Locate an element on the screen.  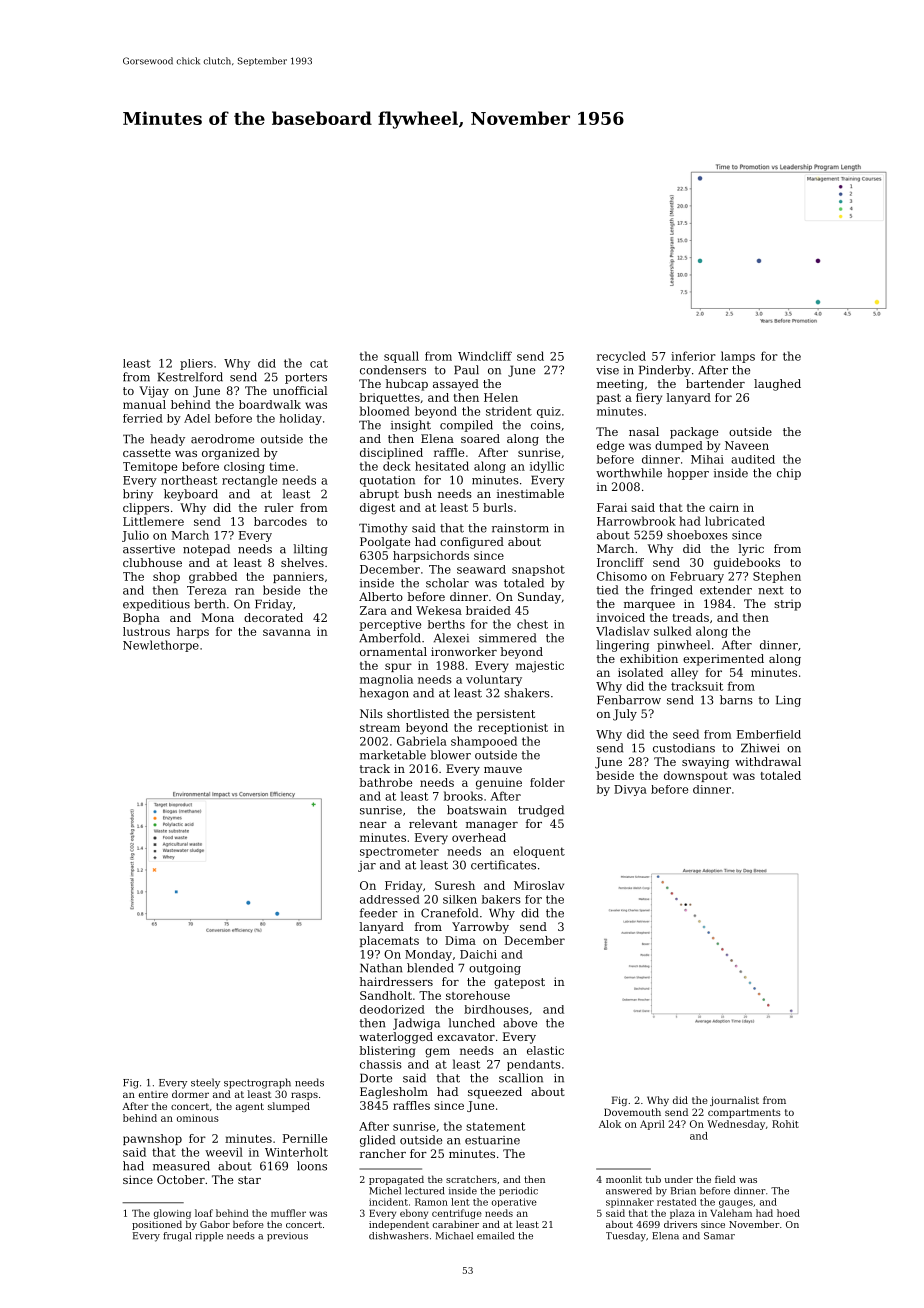
inestimable is located at coordinates (530, 493).
